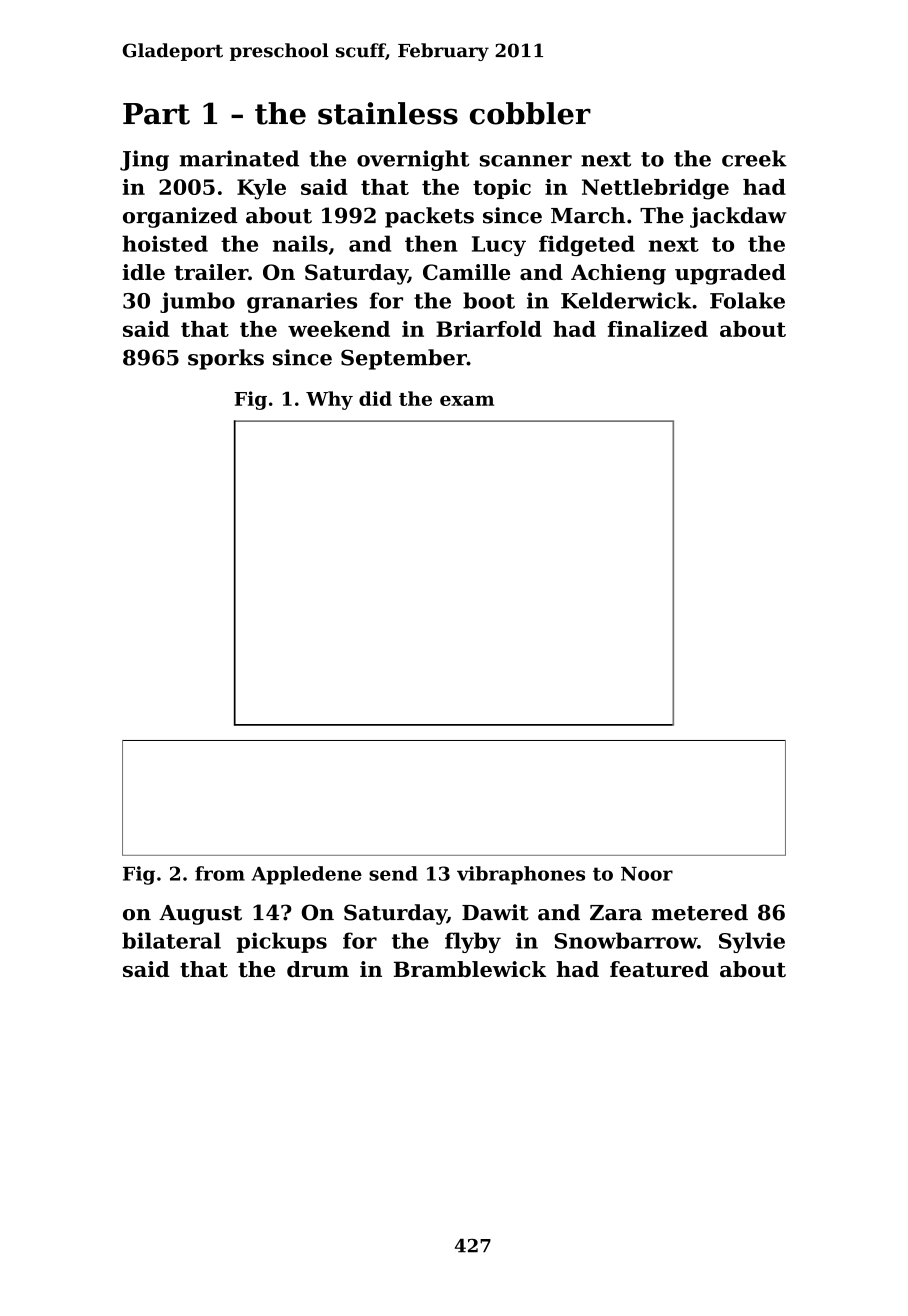 The image size is (908, 1316). What do you see at coordinates (375, 398) in the screenshot?
I see `did` at bounding box center [375, 398].
